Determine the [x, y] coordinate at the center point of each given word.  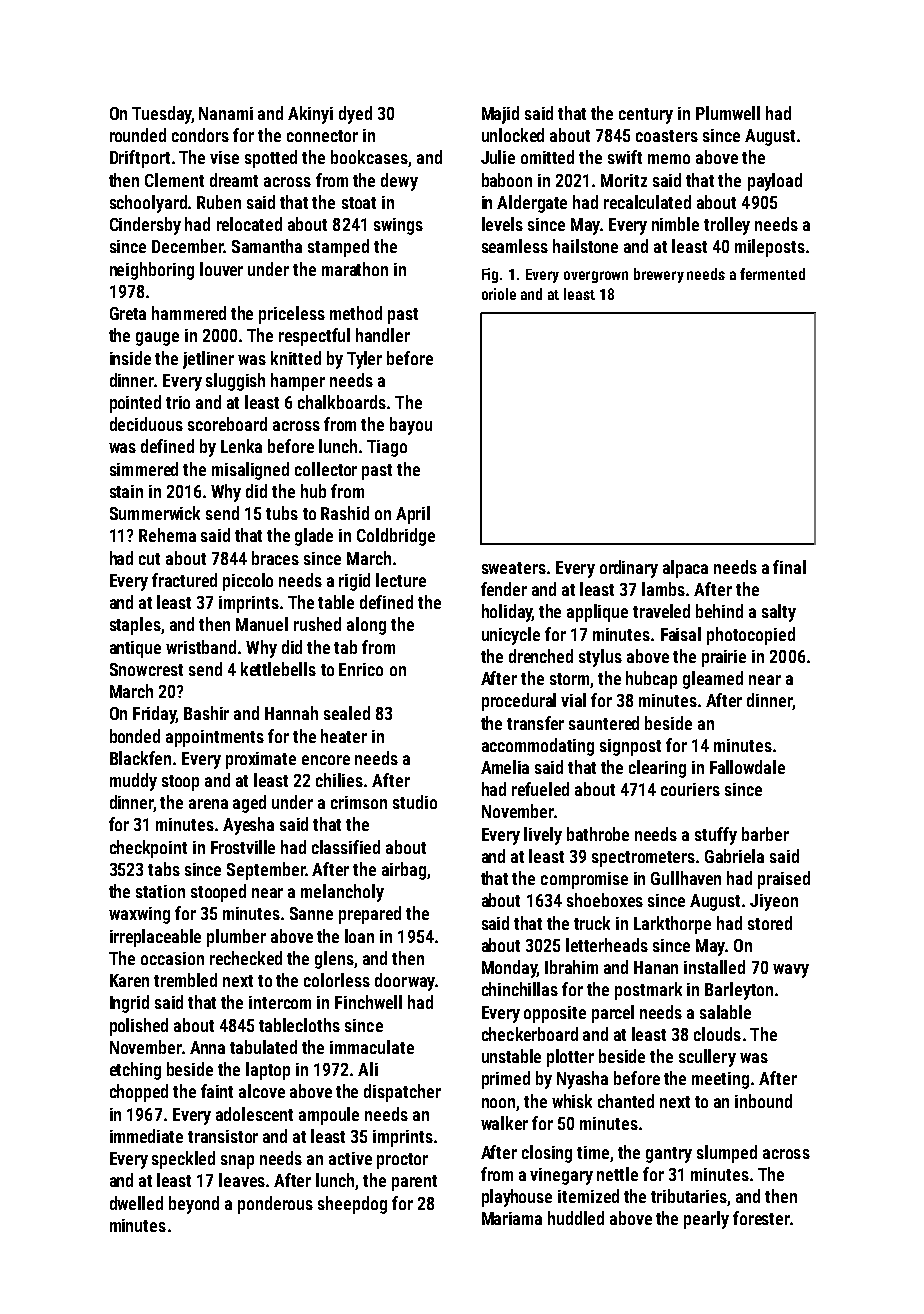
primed [506, 1080]
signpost [630, 747]
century [646, 116]
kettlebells [278, 669]
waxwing [139, 915]
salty [779, 613]
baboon [507, 180]
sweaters [514, 568]
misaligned [250, 471]
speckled [183, 1160]
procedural [519, 702]
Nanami [226, 113]
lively [543, 836]
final [789, 567]
